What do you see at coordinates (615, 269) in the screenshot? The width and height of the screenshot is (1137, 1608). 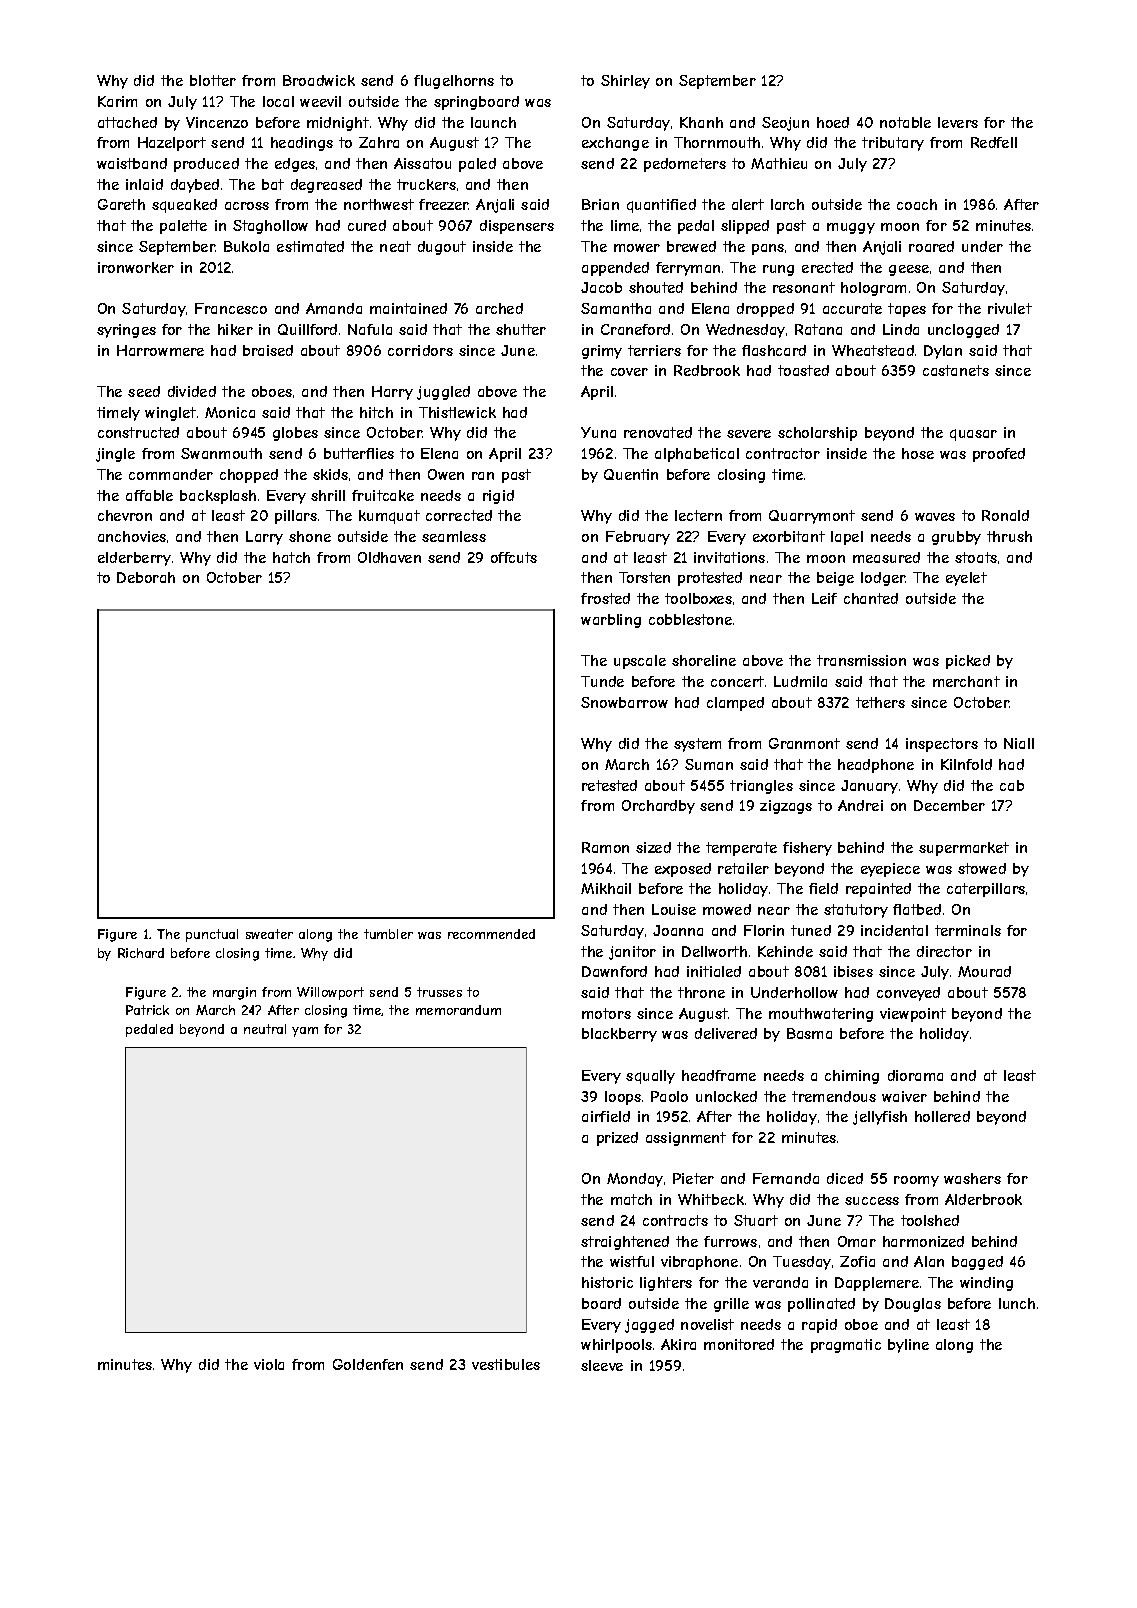 I see `appended` at bounding box center [615, 269].
